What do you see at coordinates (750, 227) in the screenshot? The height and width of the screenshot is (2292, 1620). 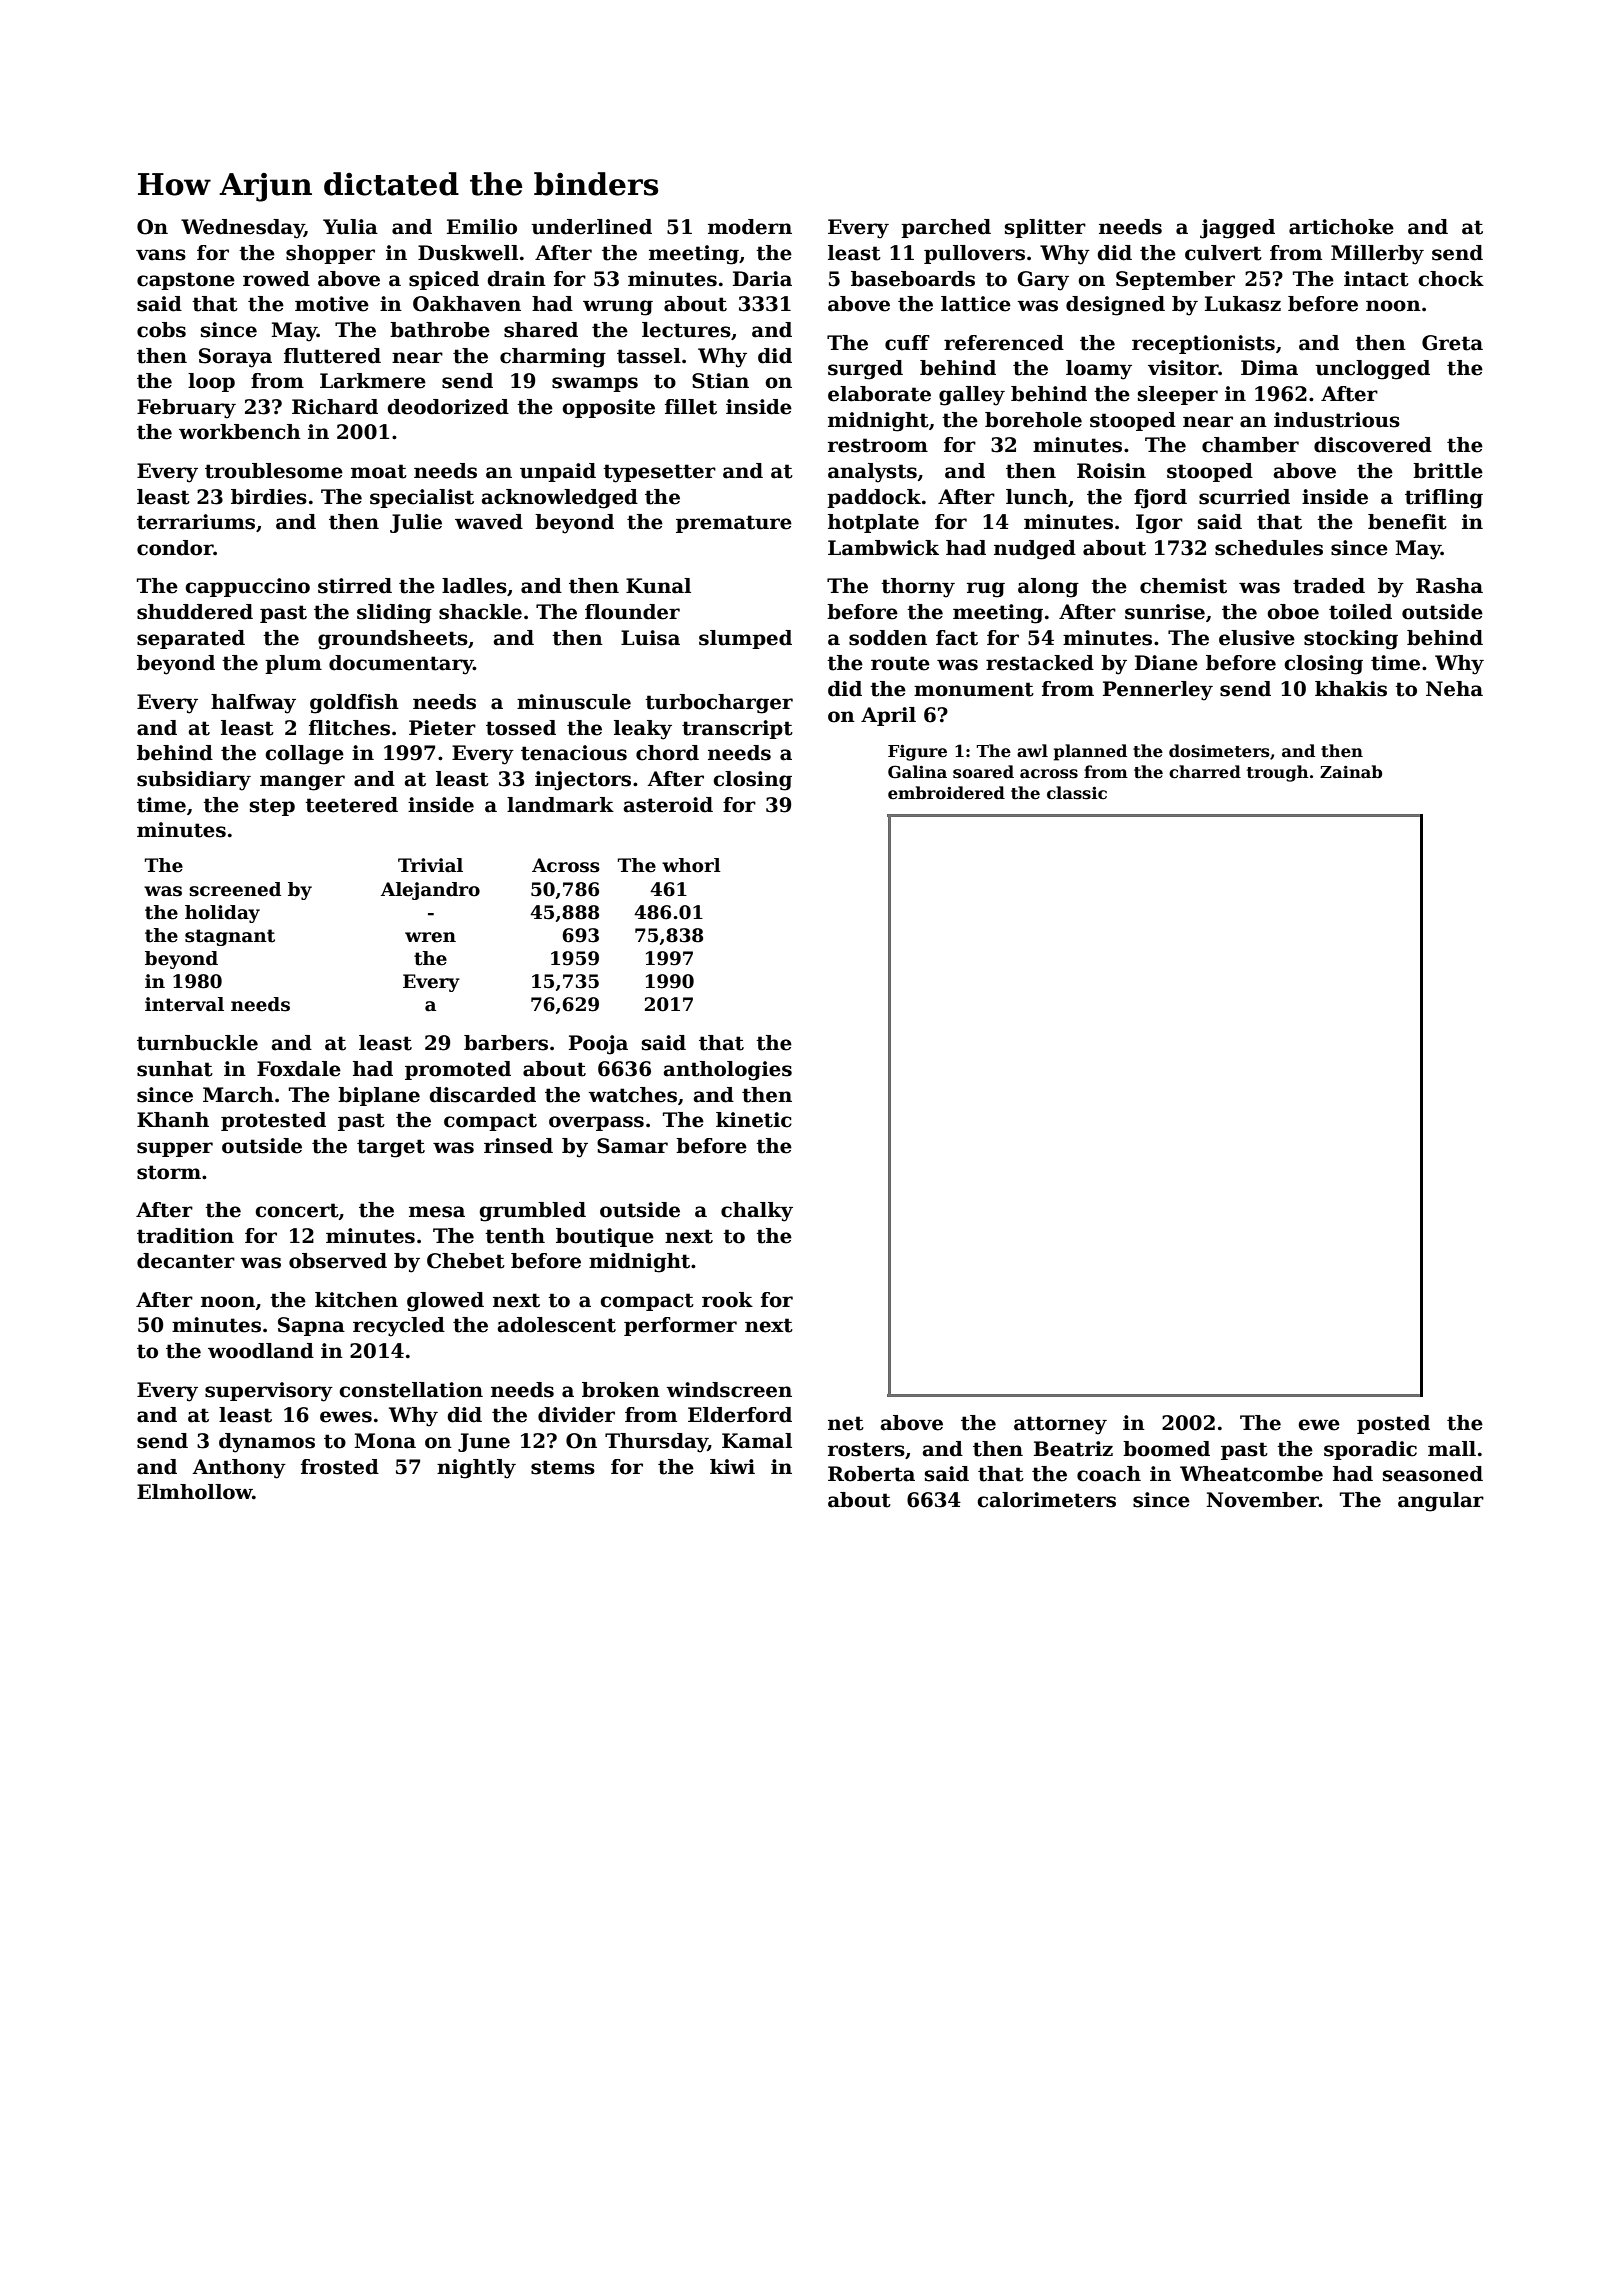 I see `modern` at bounding box center [750, 227].
